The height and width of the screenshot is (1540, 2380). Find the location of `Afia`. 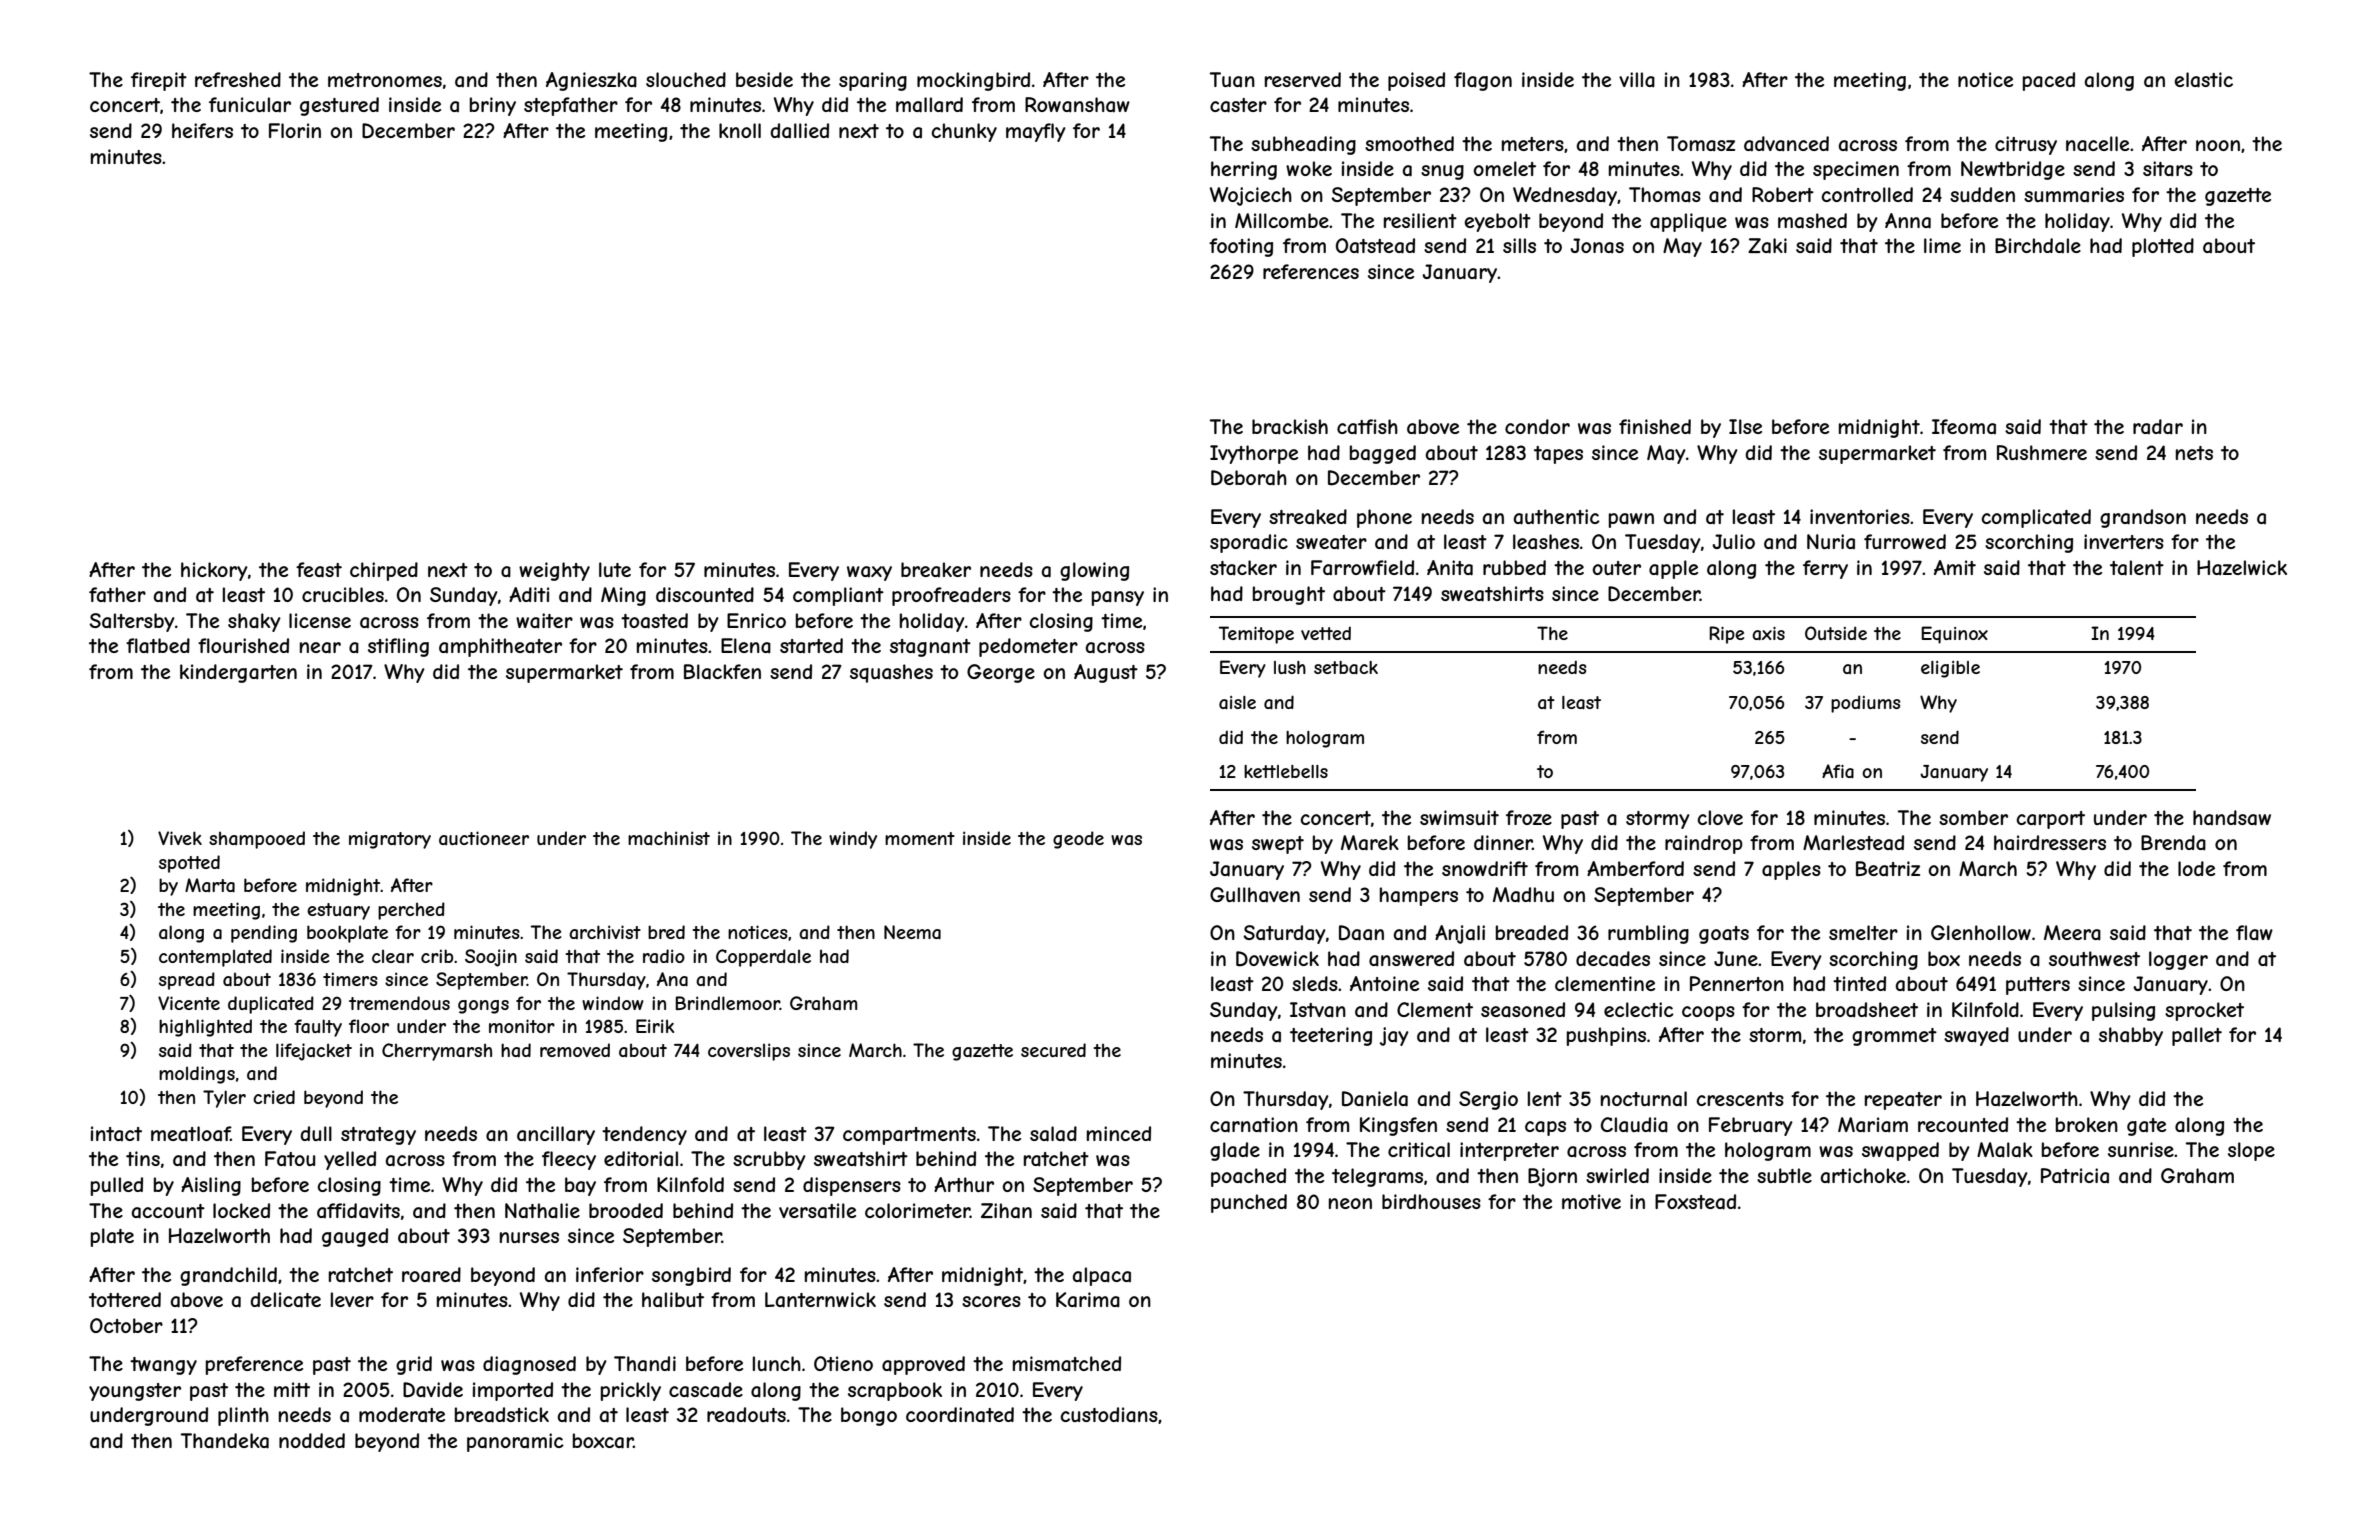

Afia is located at coordinates (1838, 771).
